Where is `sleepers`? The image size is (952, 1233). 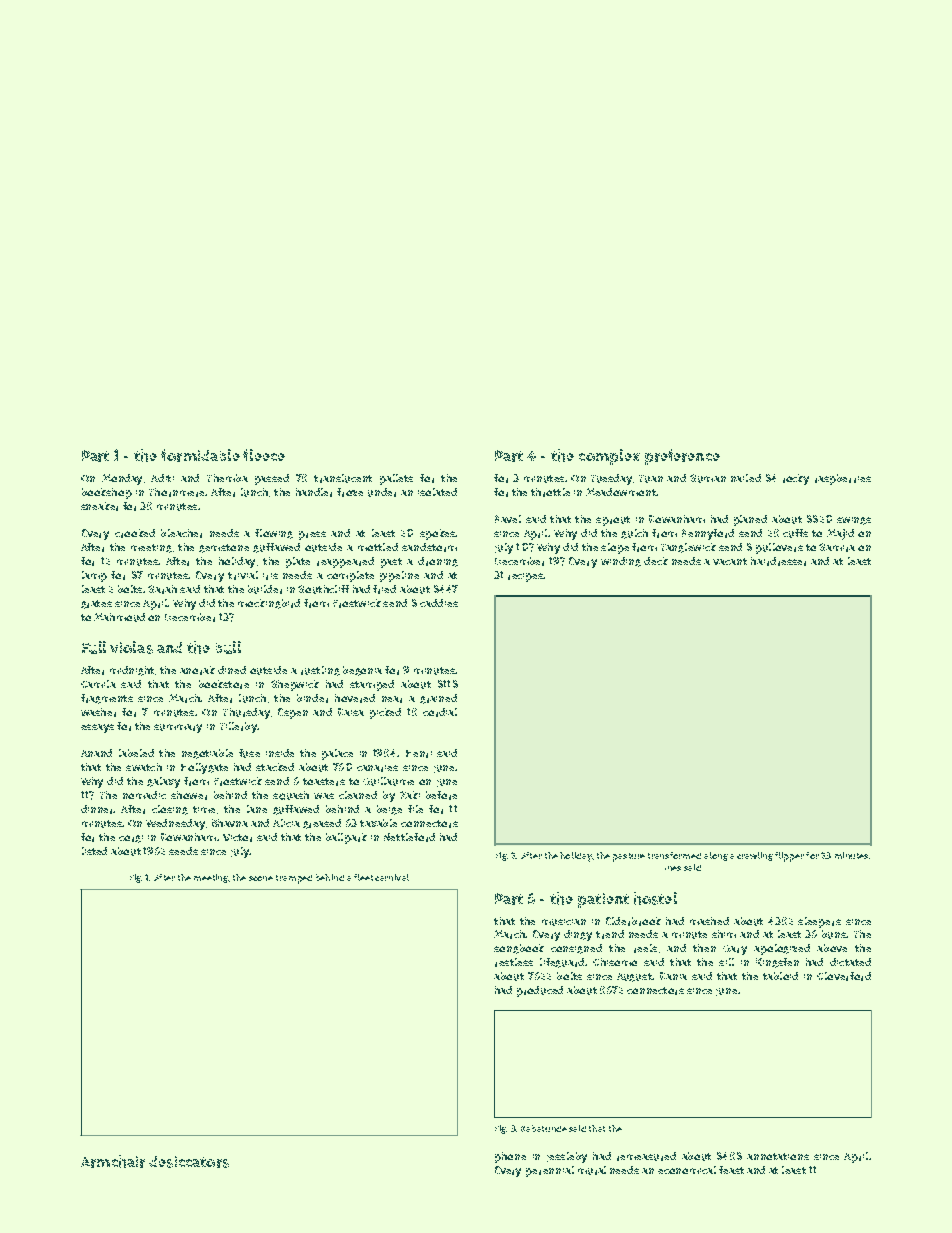 sleepers is located at coordinates (819, 922).
